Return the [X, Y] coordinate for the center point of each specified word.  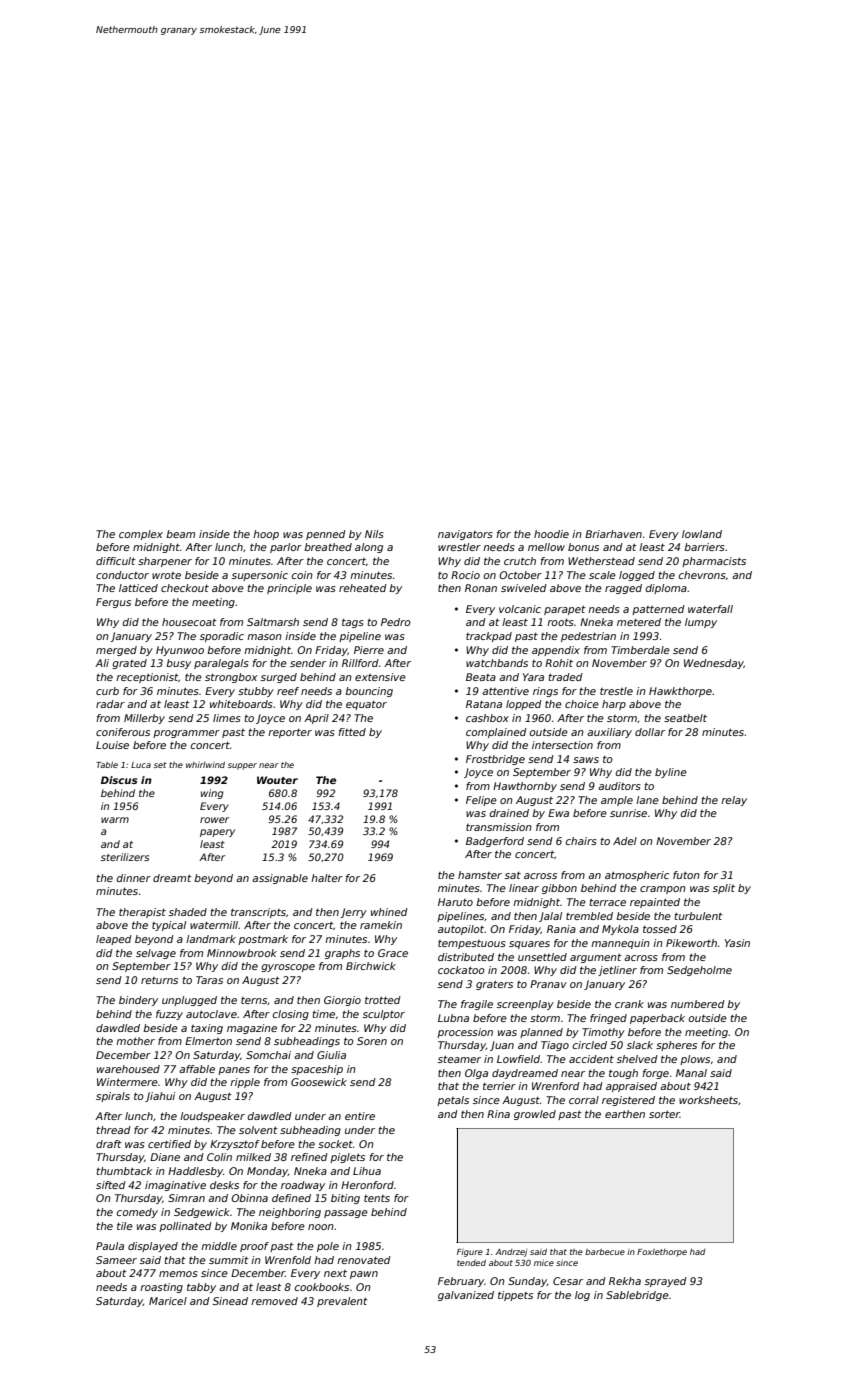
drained [509, 813]
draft [109, 1144]
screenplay [525, 1005]
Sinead [230, 1301]
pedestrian [588, 637]
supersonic [260, 576]
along [369, 548]
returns [159, 980]
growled [535, 1115]
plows [695, 1060]
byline [671, 773]
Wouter [277, 780]
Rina [498, 1114]
